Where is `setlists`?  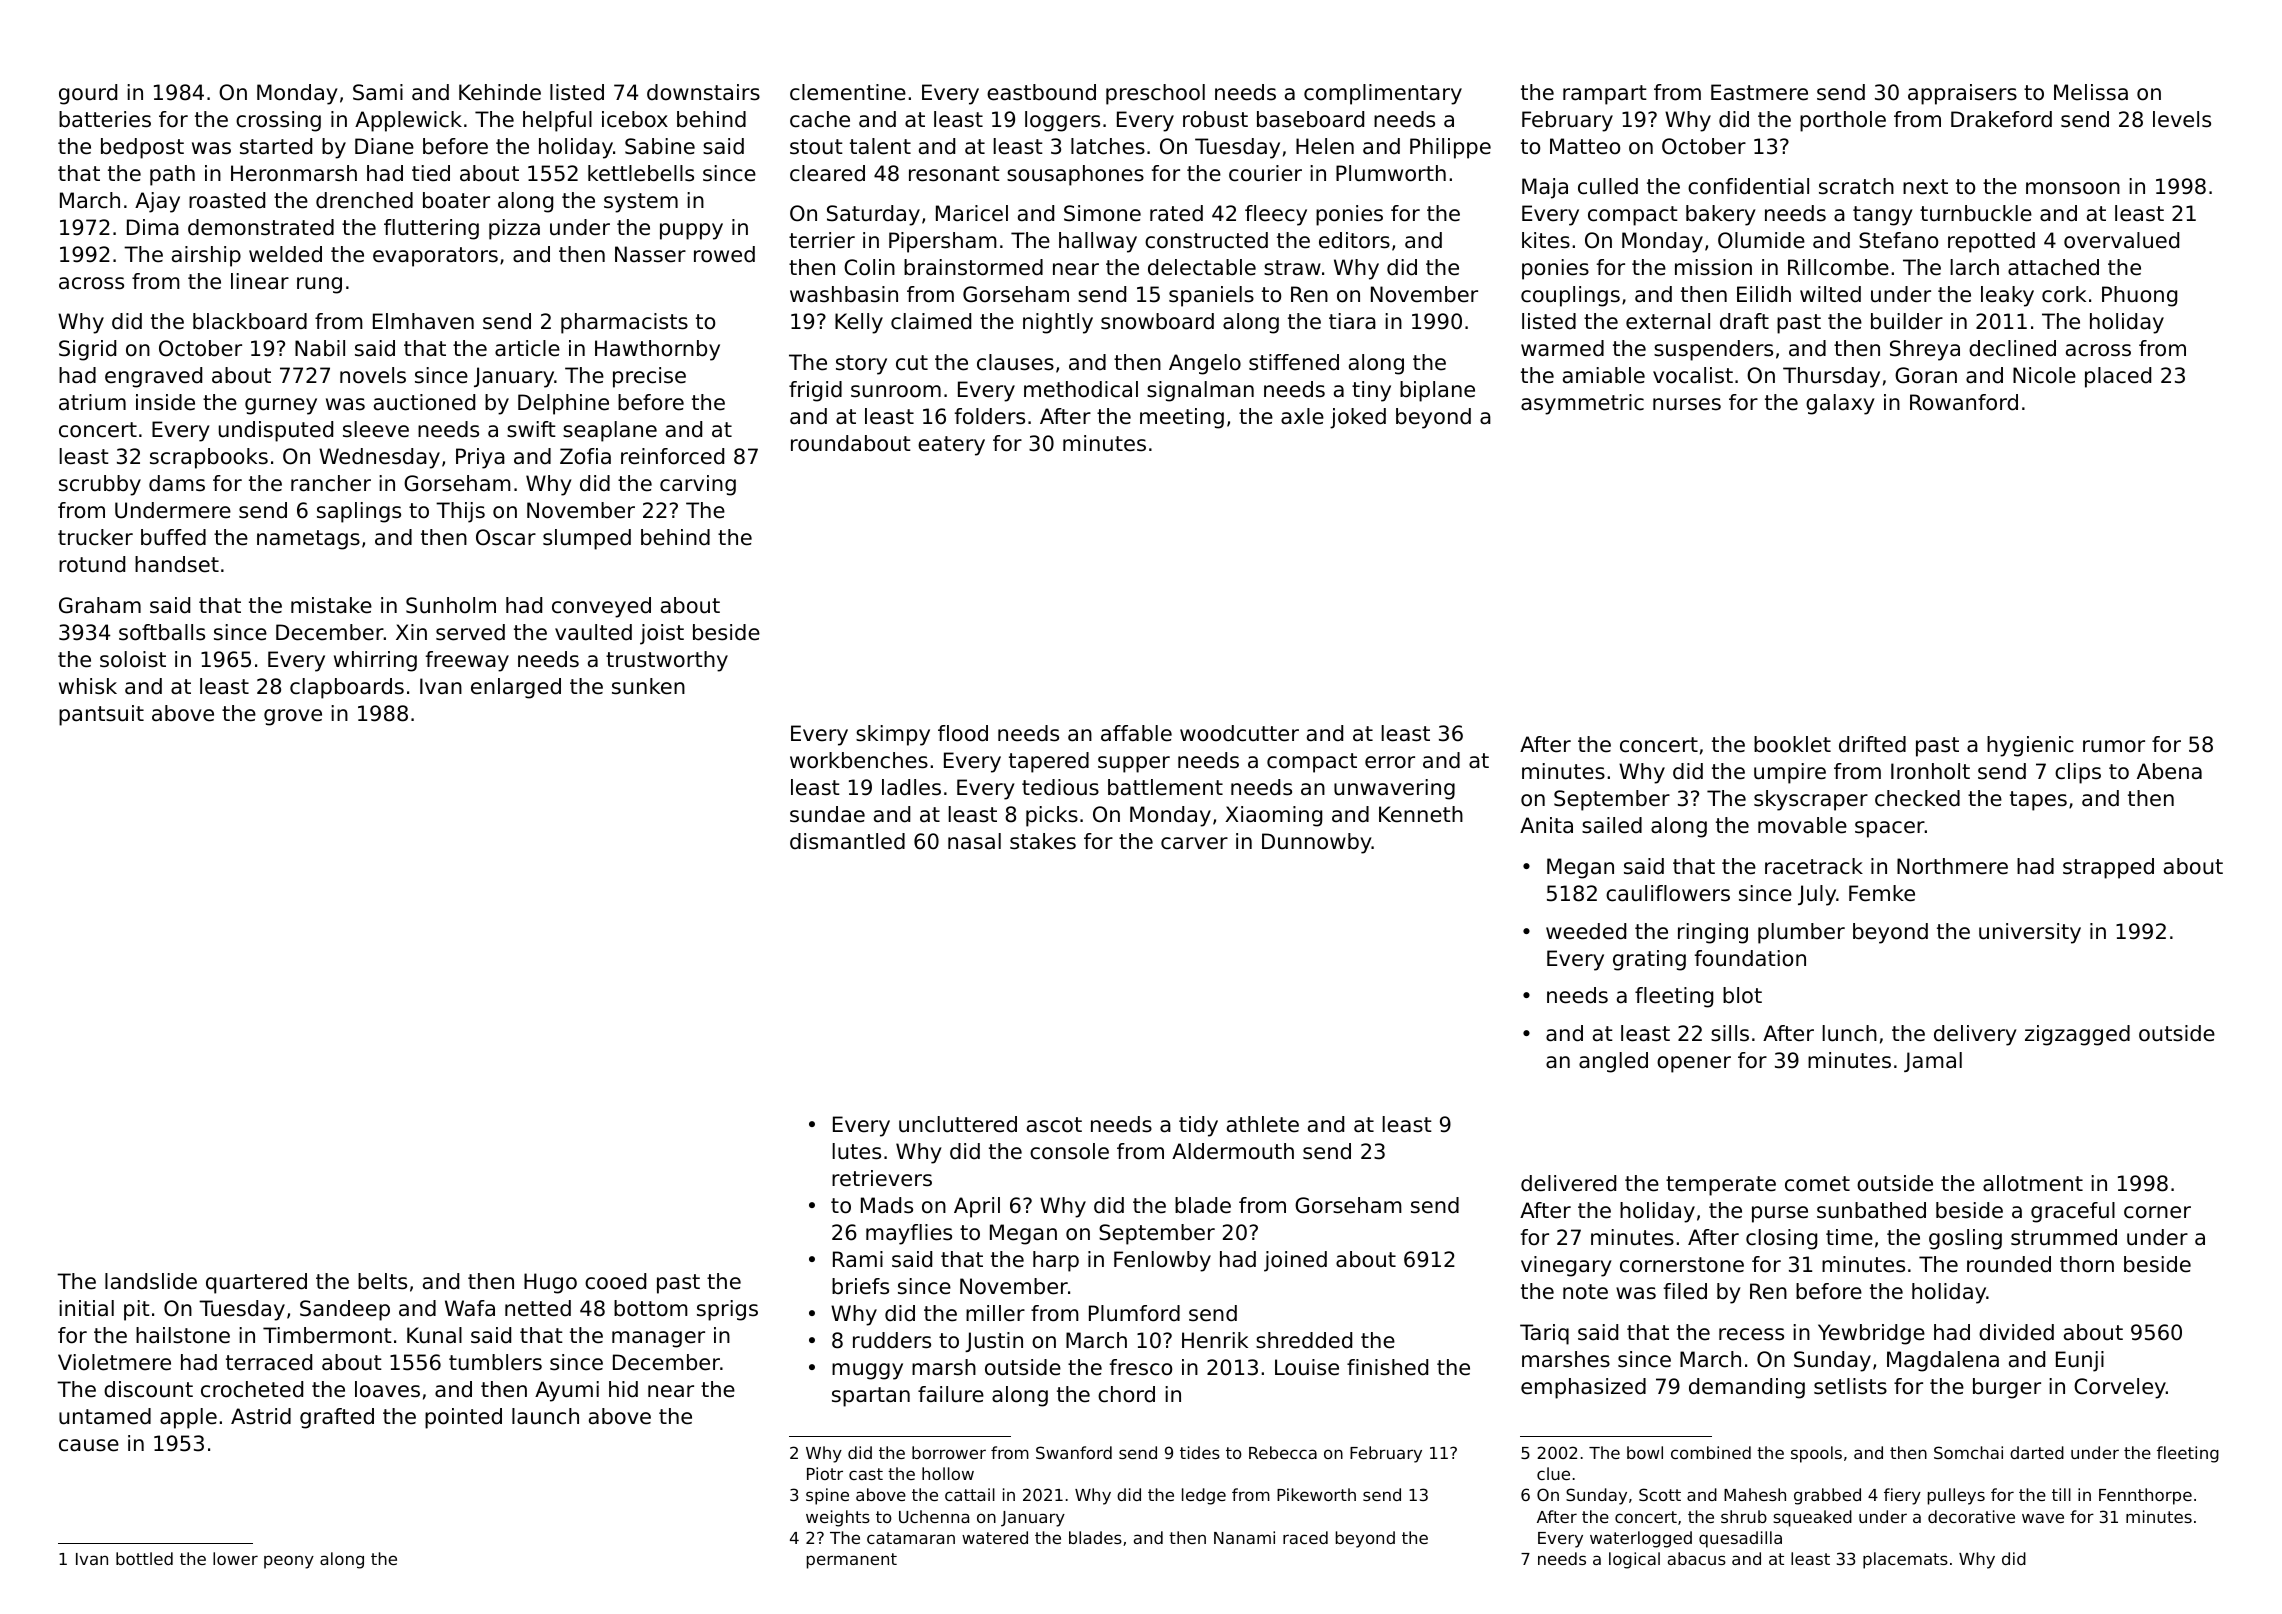
setlists is located at coordinates (1850, 1386).
